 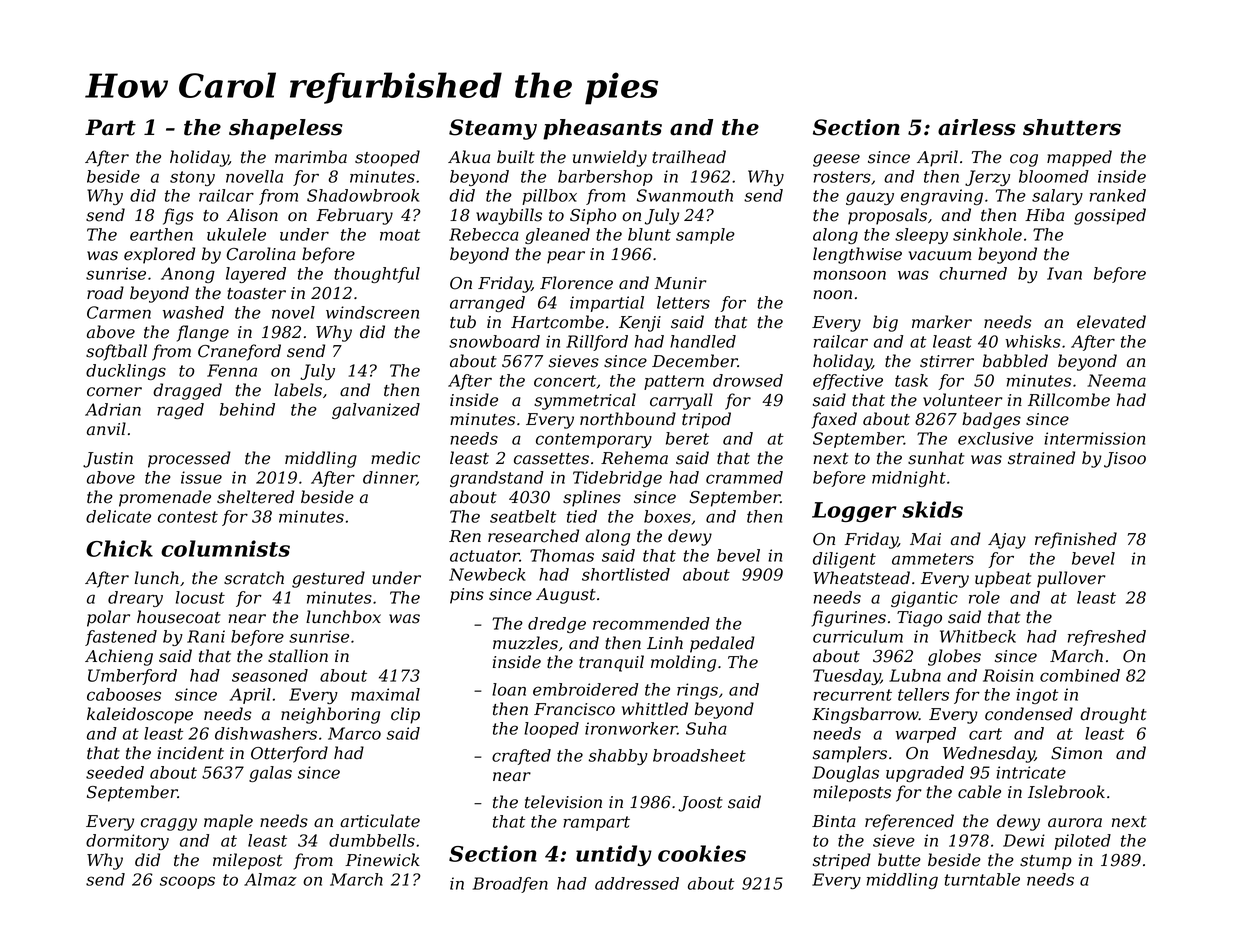 I want to click on galas, so click(x=270, y=774).
